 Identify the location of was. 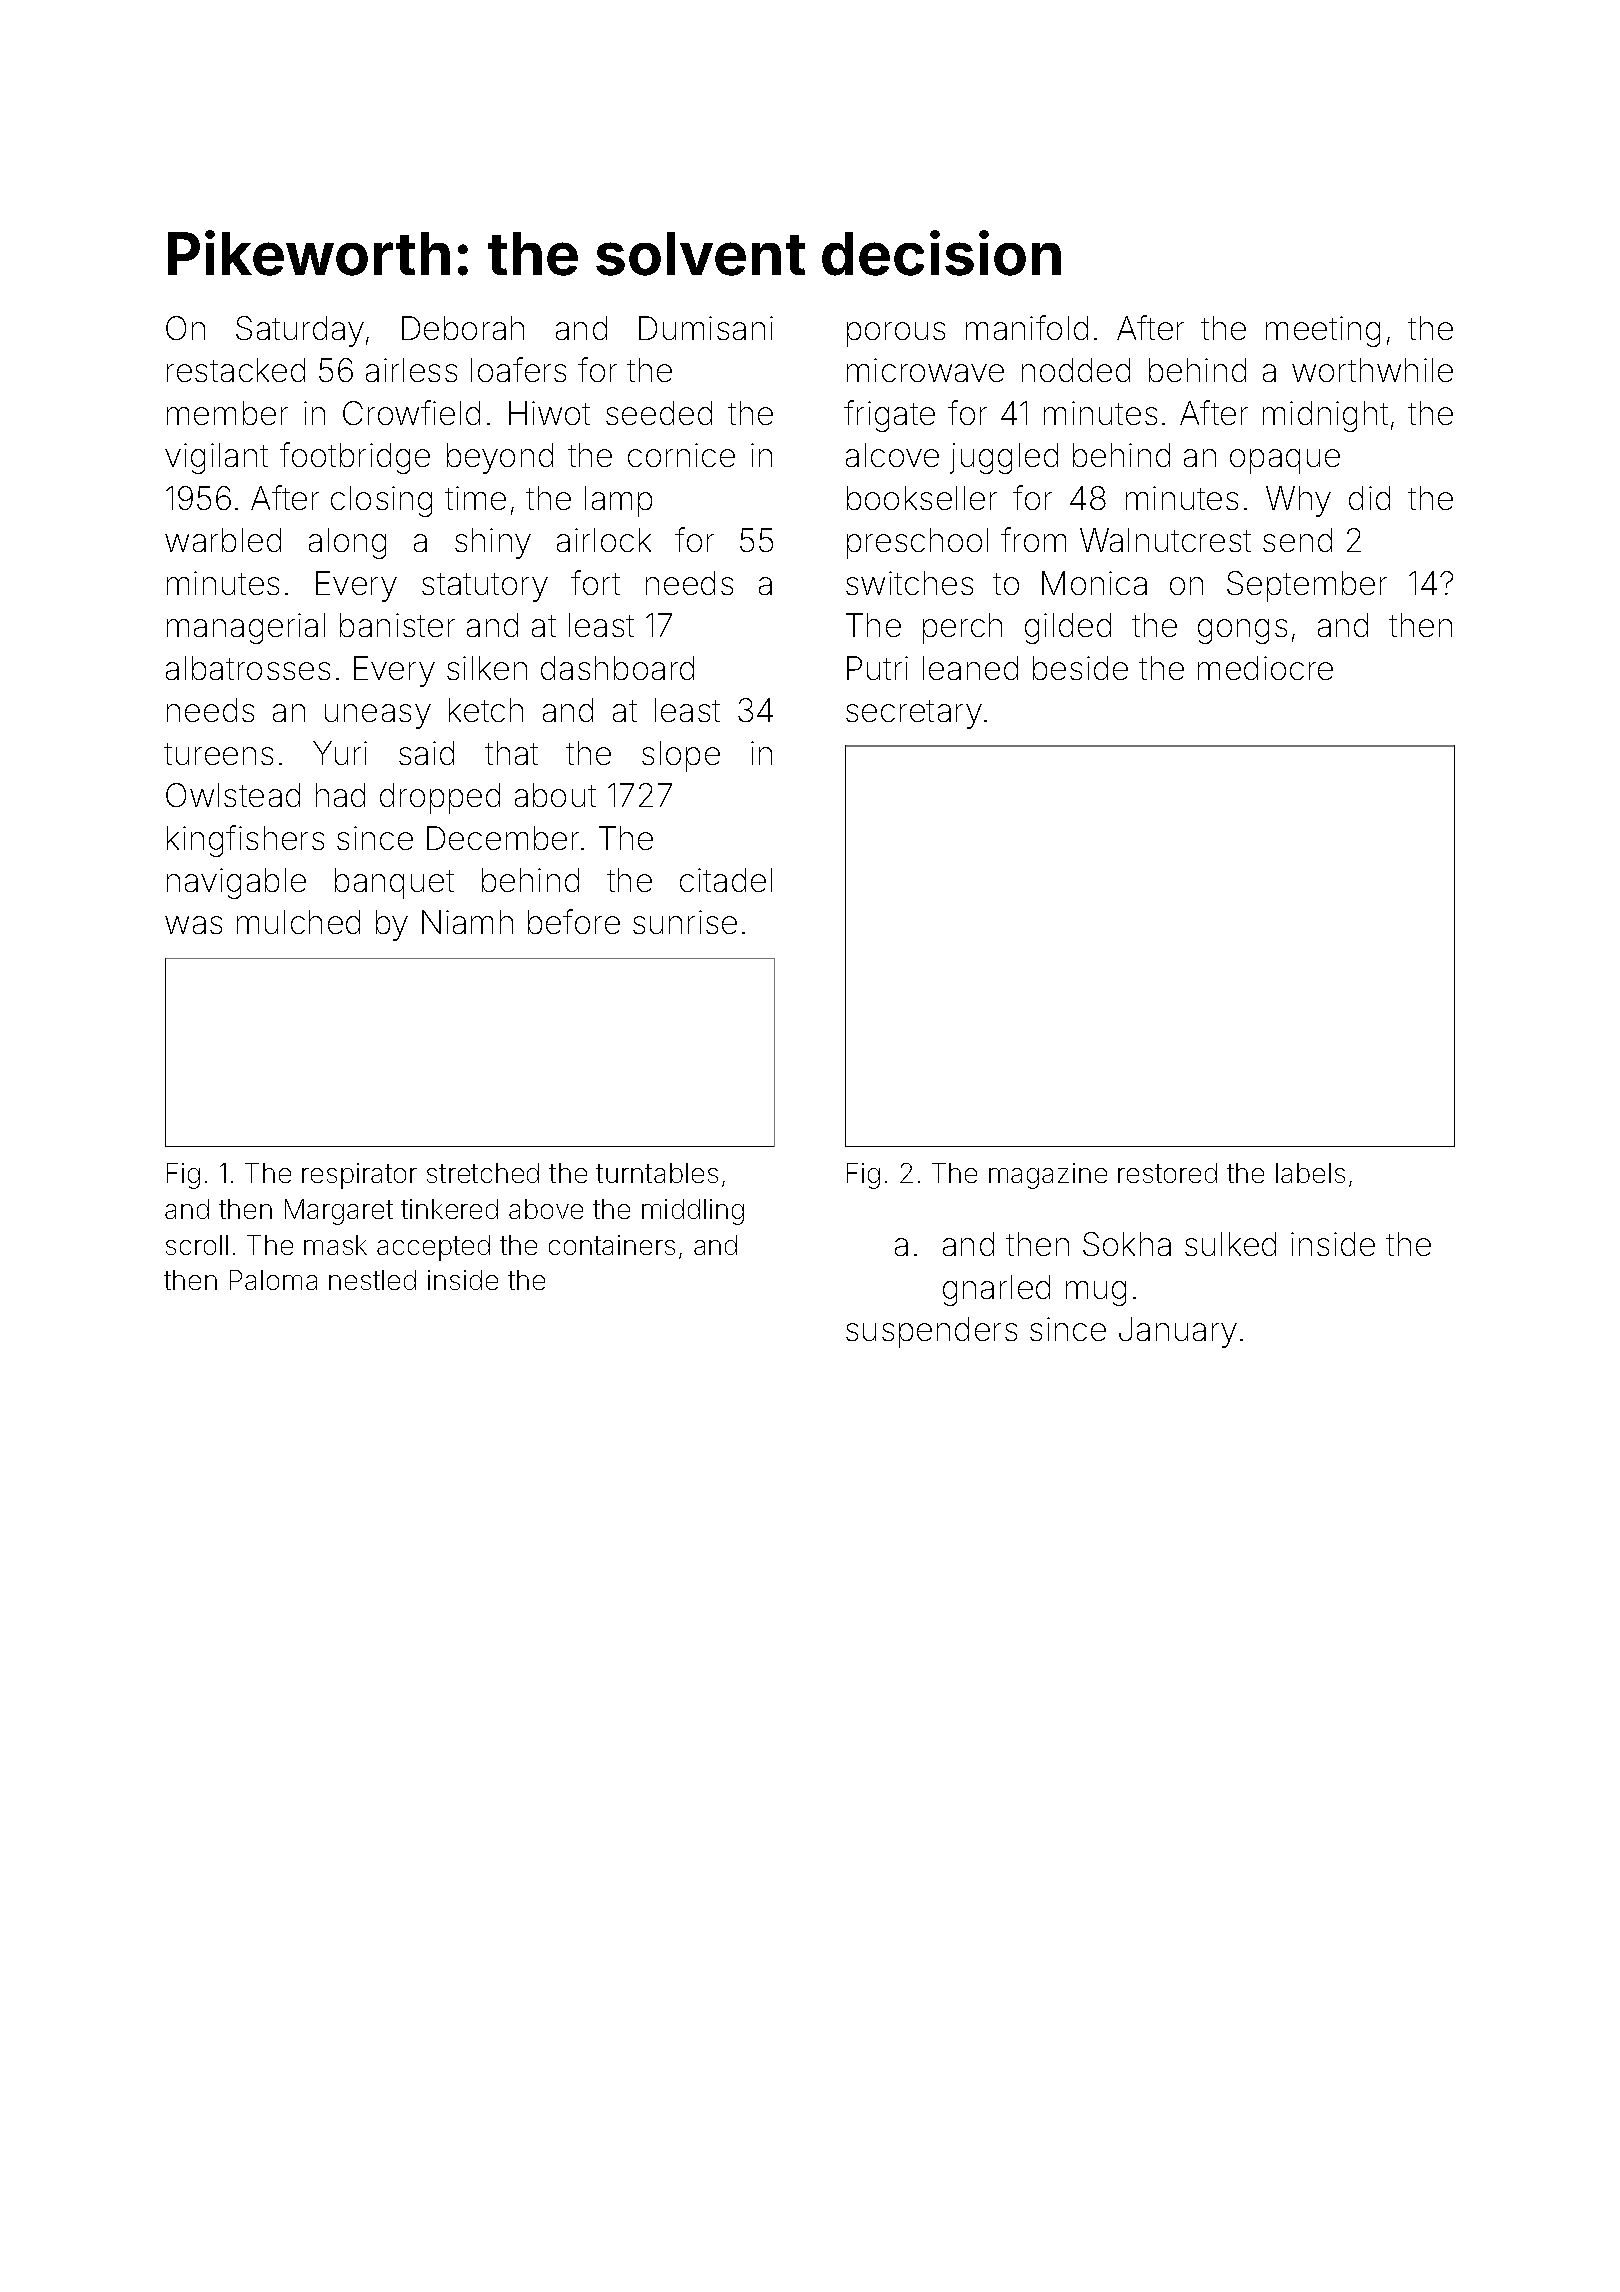
(193, 925).
